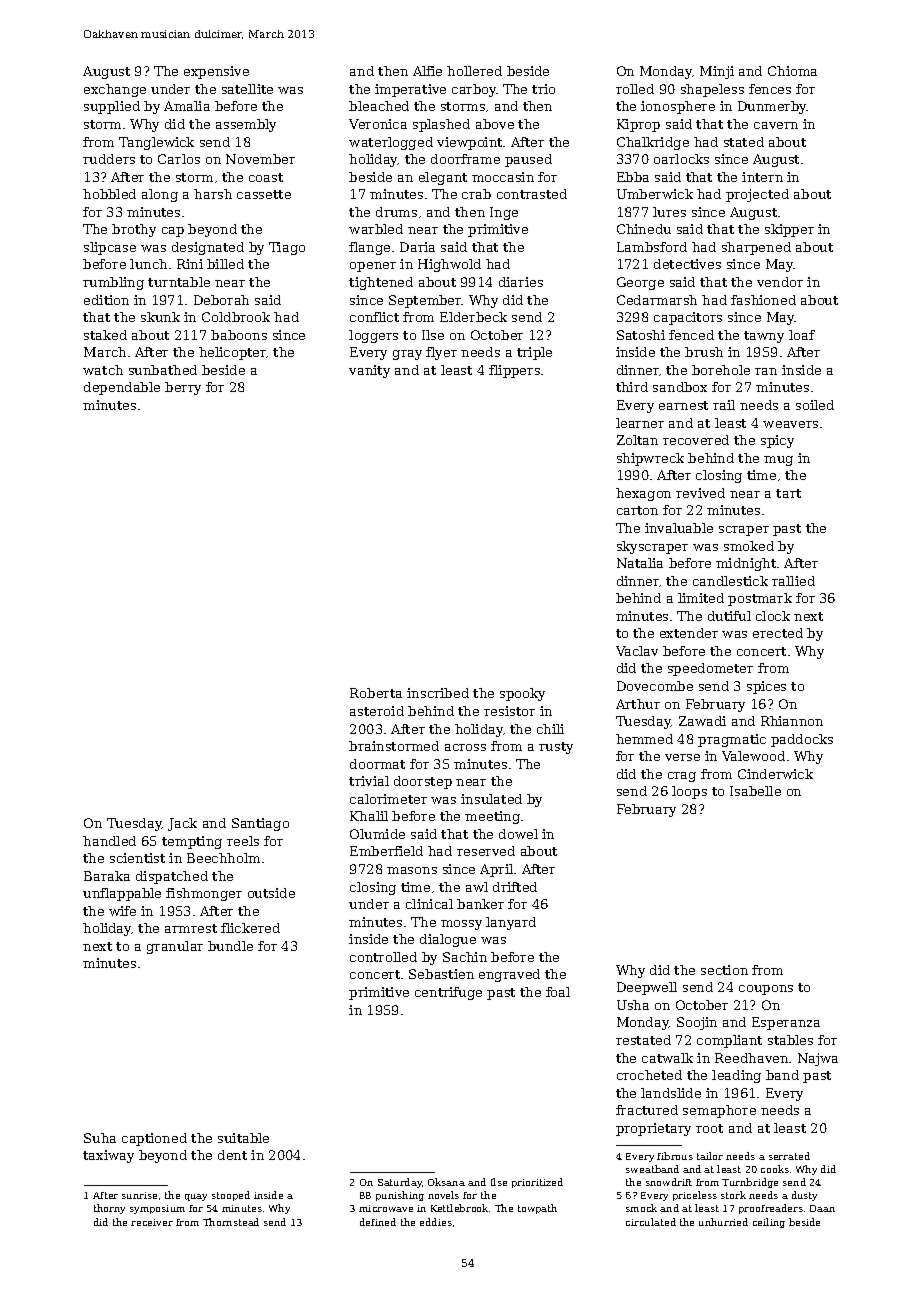 This screenshot has height=1308, width=924. Describe the element at coordinates (100, 1138) in the screenshot. I see `Suha` at that location.
